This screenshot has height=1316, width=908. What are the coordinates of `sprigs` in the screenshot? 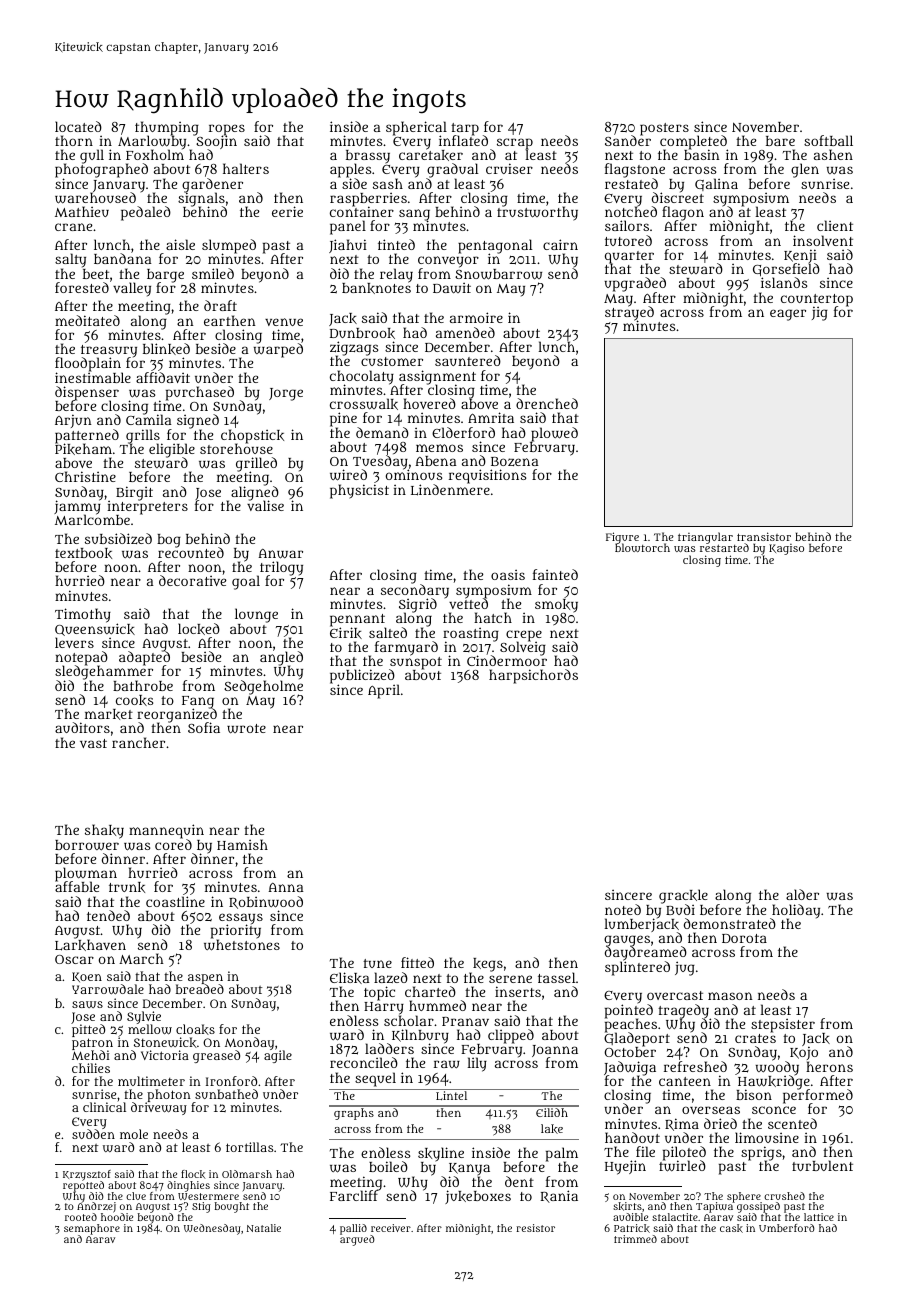 It's located at (761, 1153).
